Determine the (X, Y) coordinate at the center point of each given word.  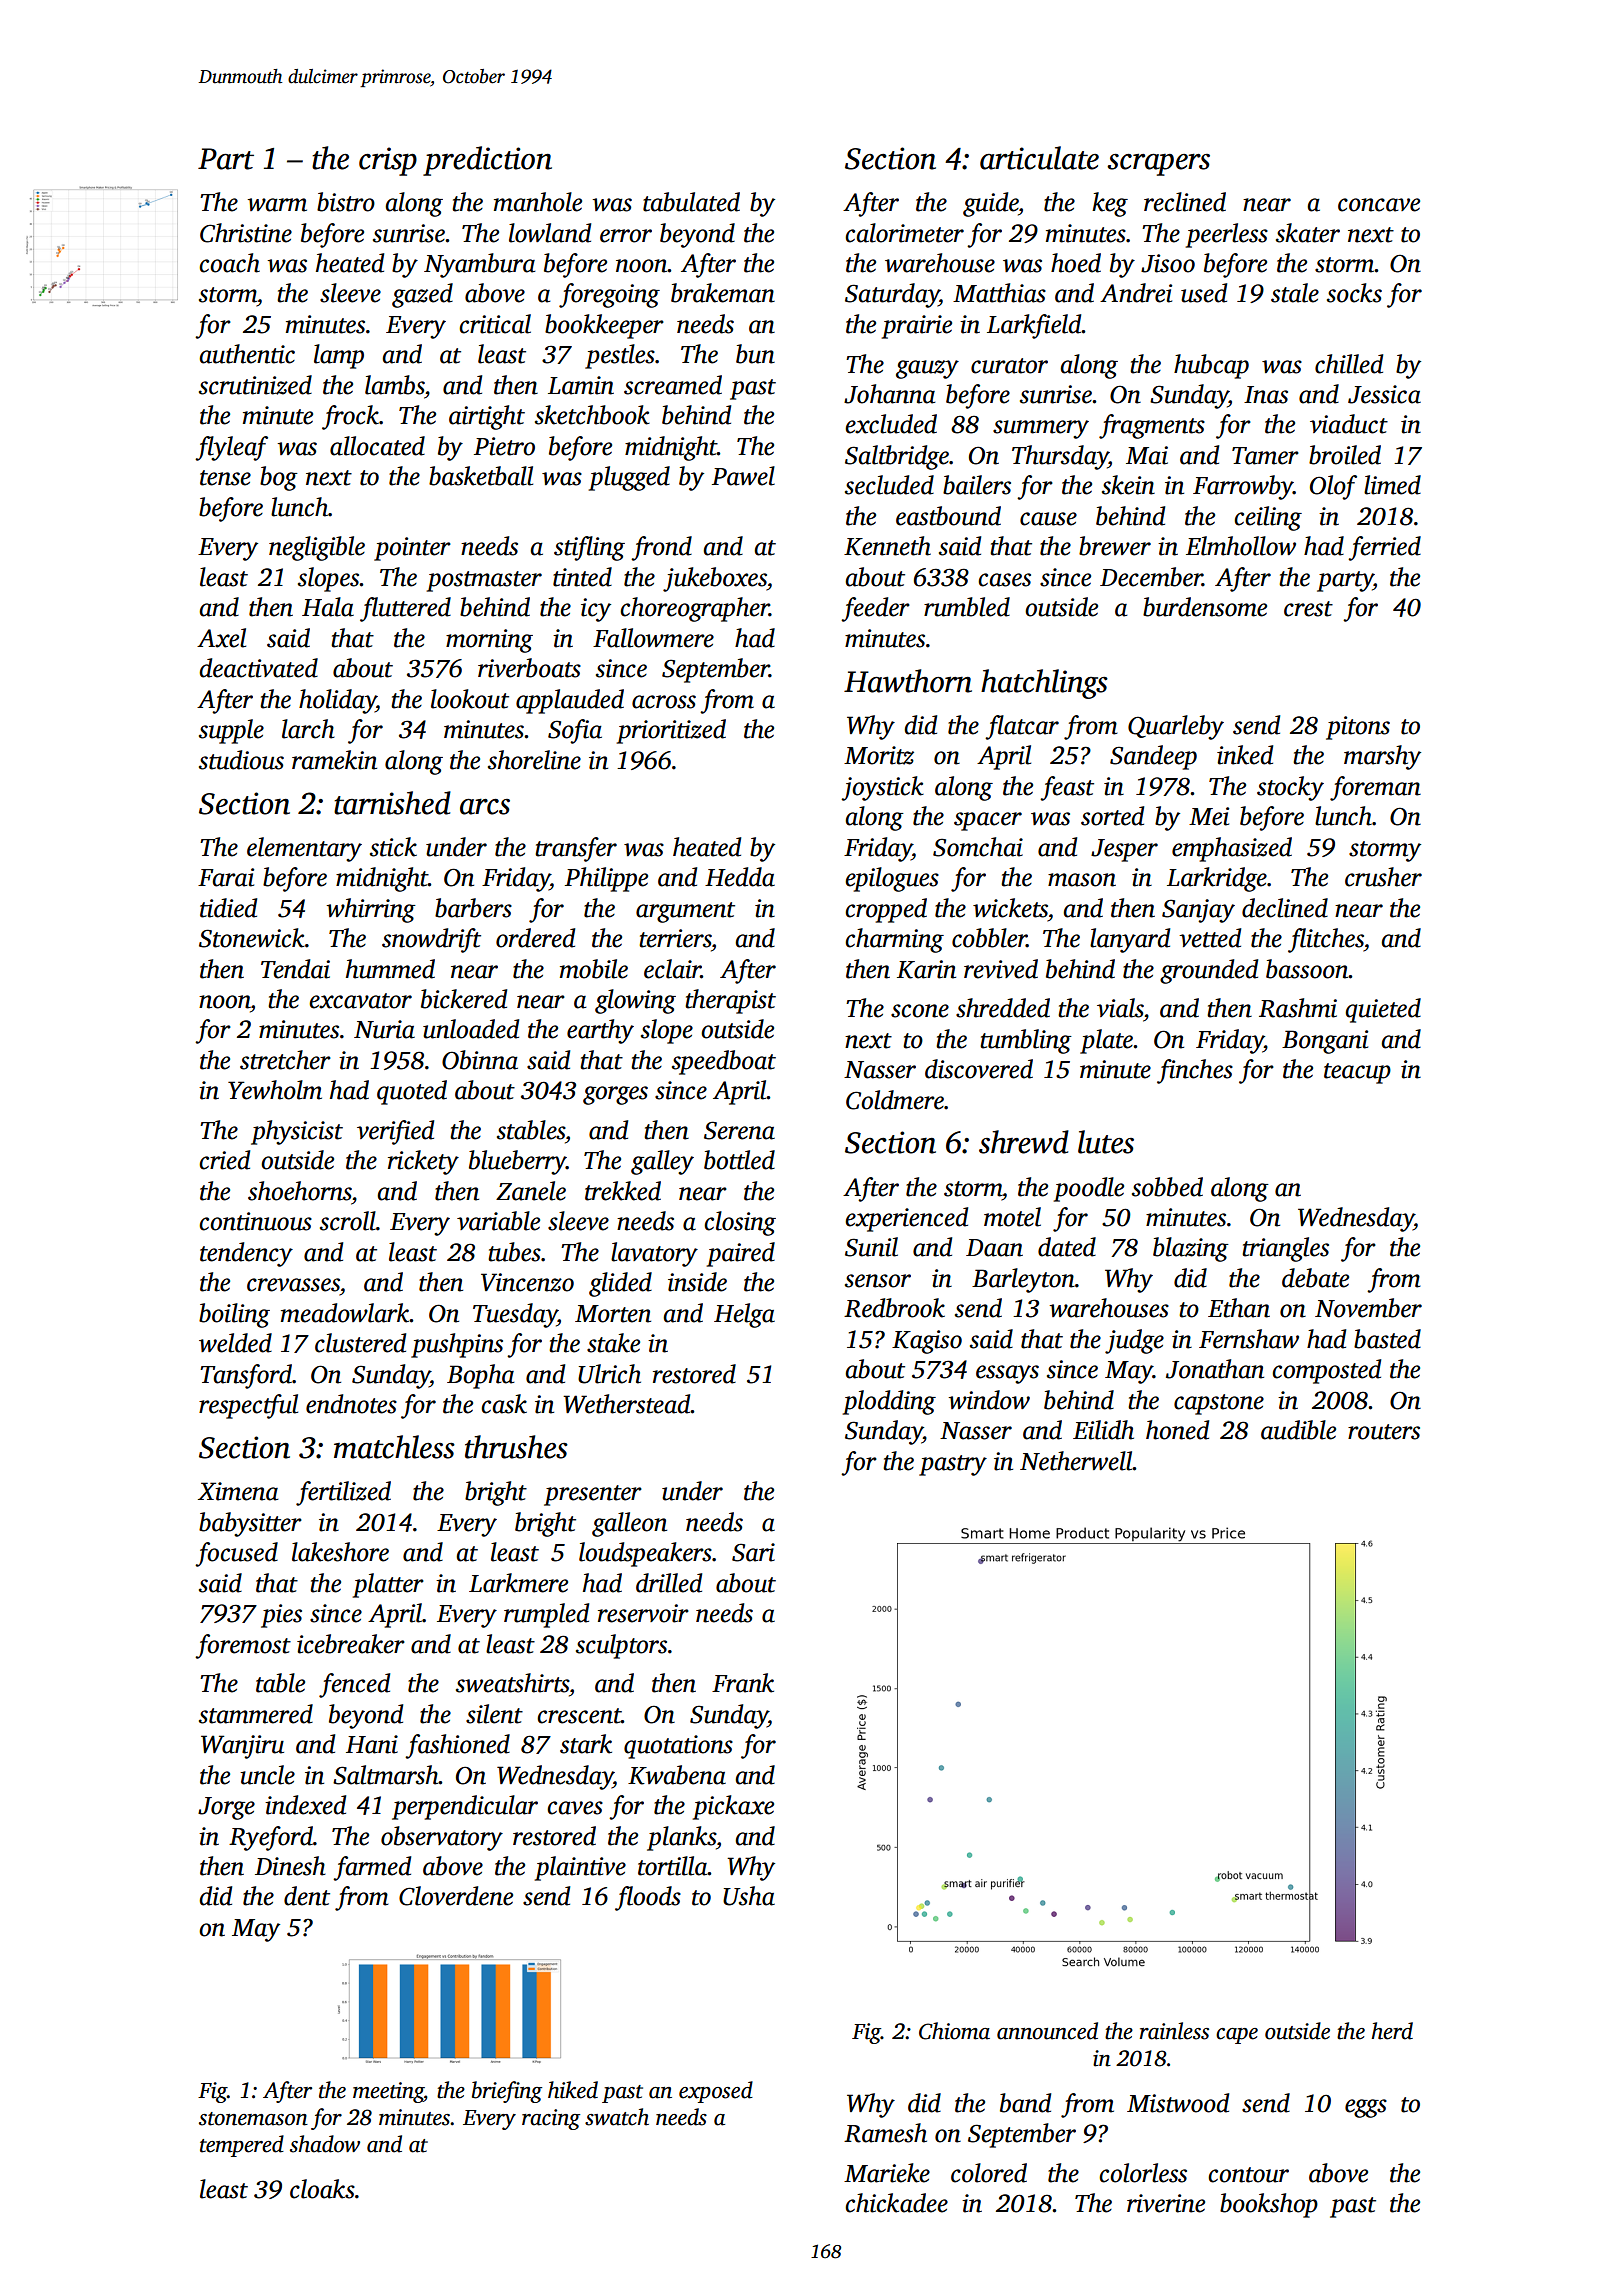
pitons (1358, 728)
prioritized (671, 731)
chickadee (896, 2203)
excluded (891, 424)
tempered (242, 2146)
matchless (394, 1447)
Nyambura (480, 265)
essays (1007, 1374)
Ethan (1239, 1308)
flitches (1326, 940)
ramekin (334, 760)
